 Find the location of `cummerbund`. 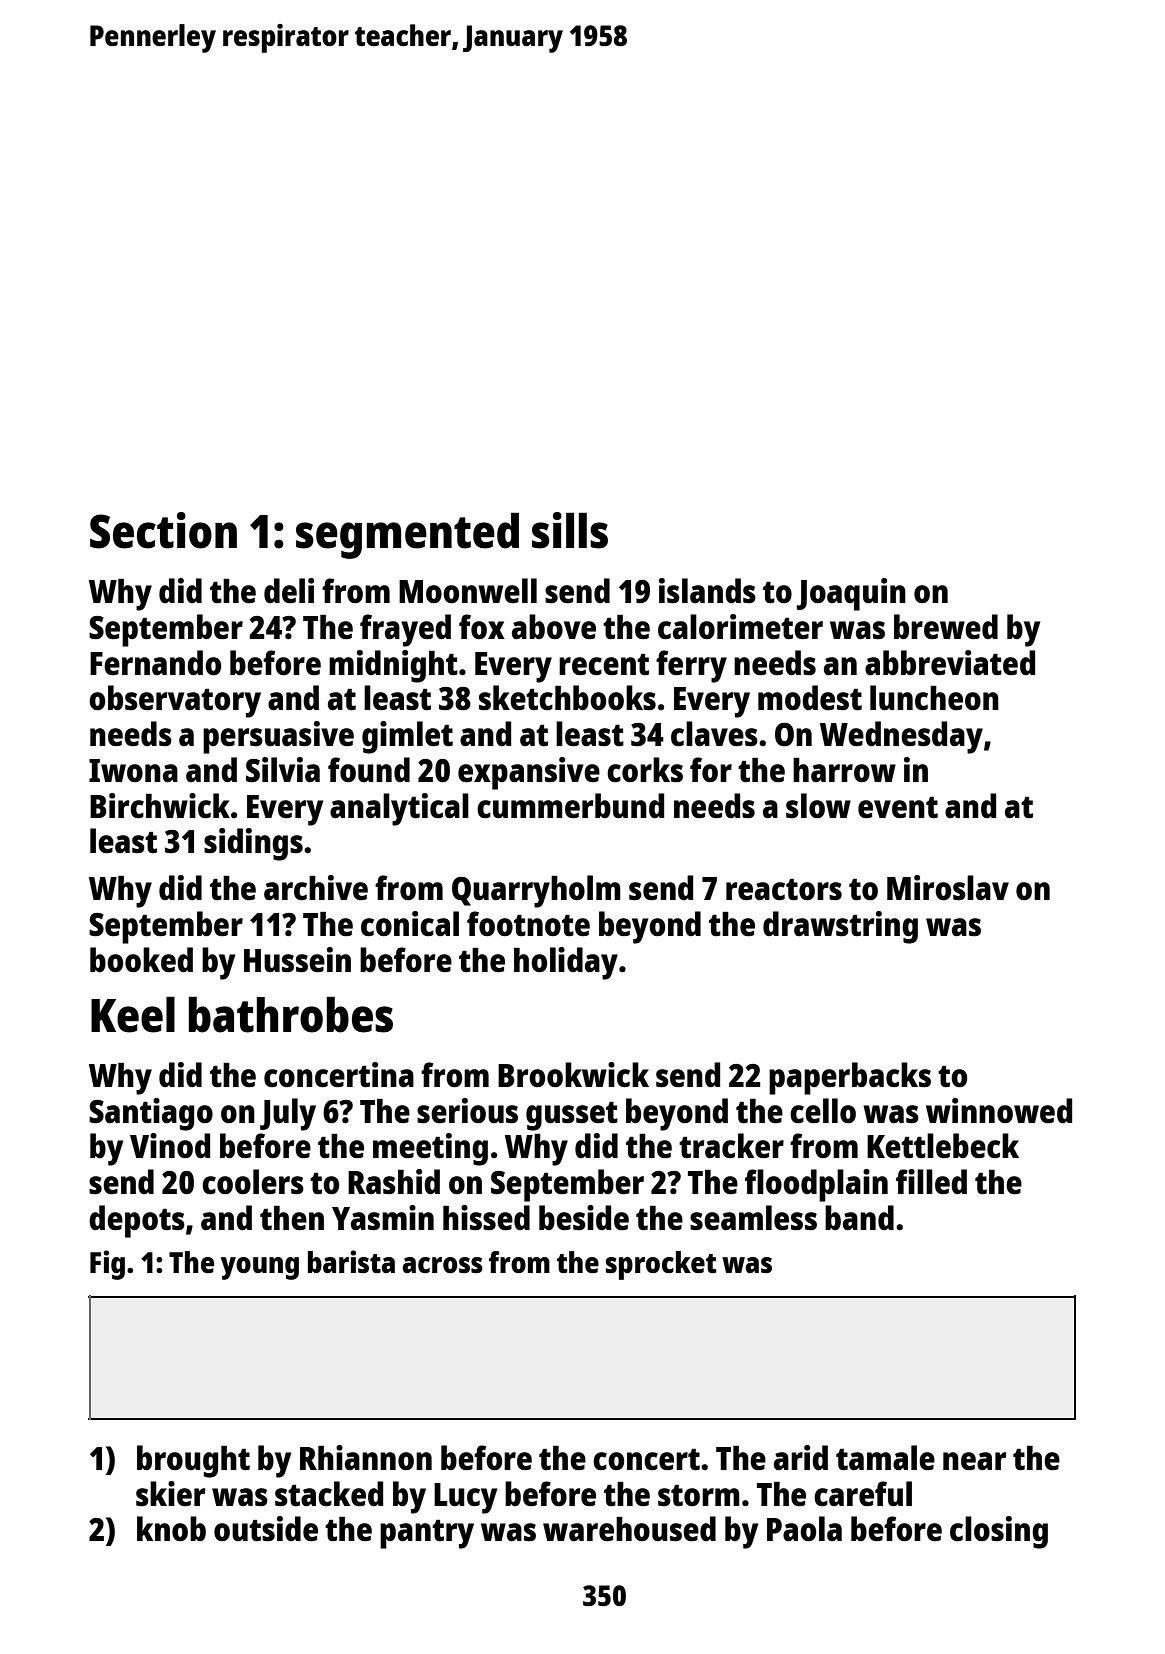

cummerbund is located at coordinates (570, 806).
